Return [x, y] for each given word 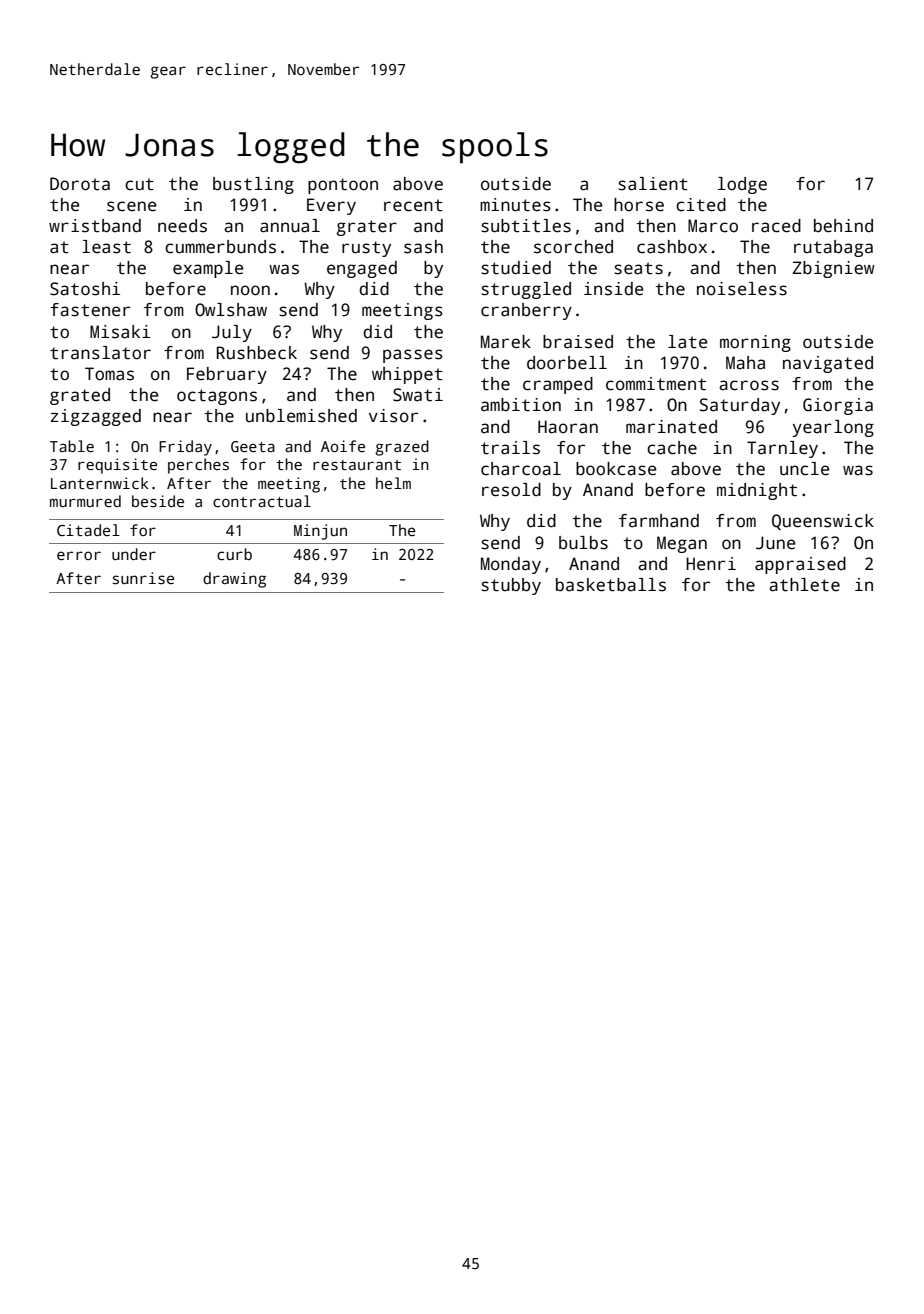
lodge [742, 185]
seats [638, 268]
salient [653, 184]
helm [393, 483]
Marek [506, 342]
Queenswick [823, 522]
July [232, 333]
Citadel [88, 530]
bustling [253, 185]
